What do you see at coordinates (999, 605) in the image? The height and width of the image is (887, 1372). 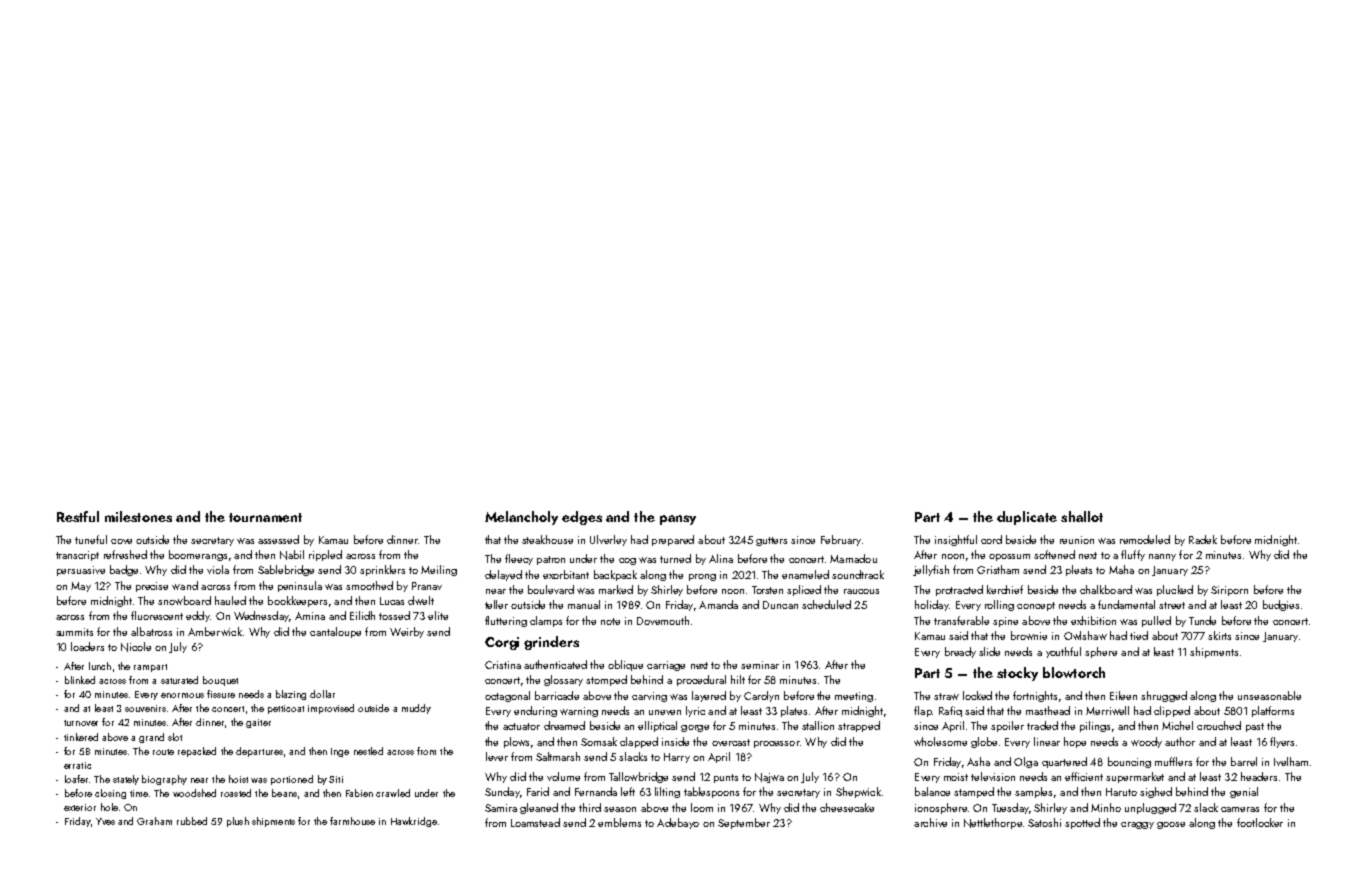 I see `rolling` at bounding box center [999, 605].
